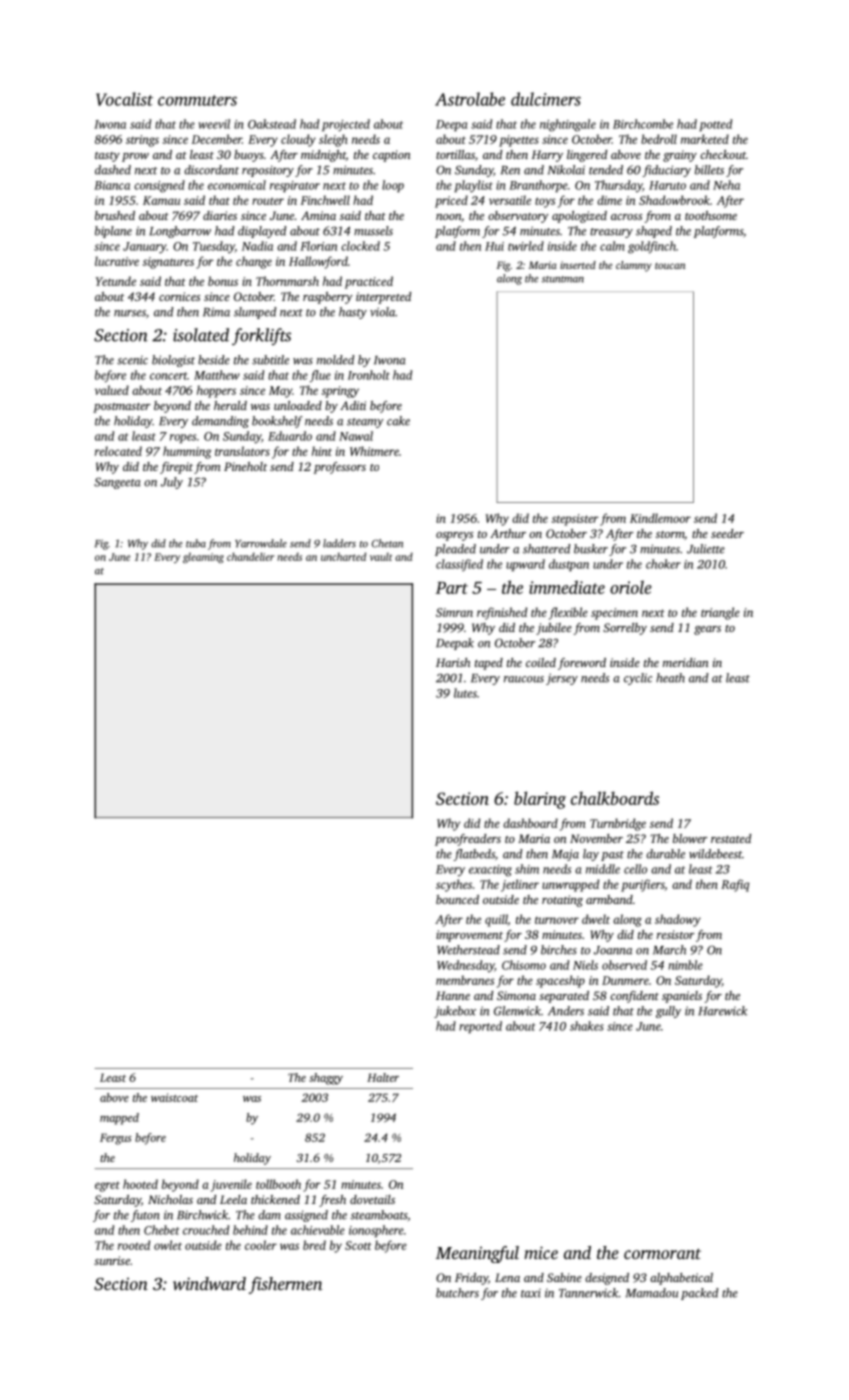 This screenshot has height=1400, width=849. Describe the element at coordinates (203, 557) in the screenshot. I see `gleaming` at that location.
